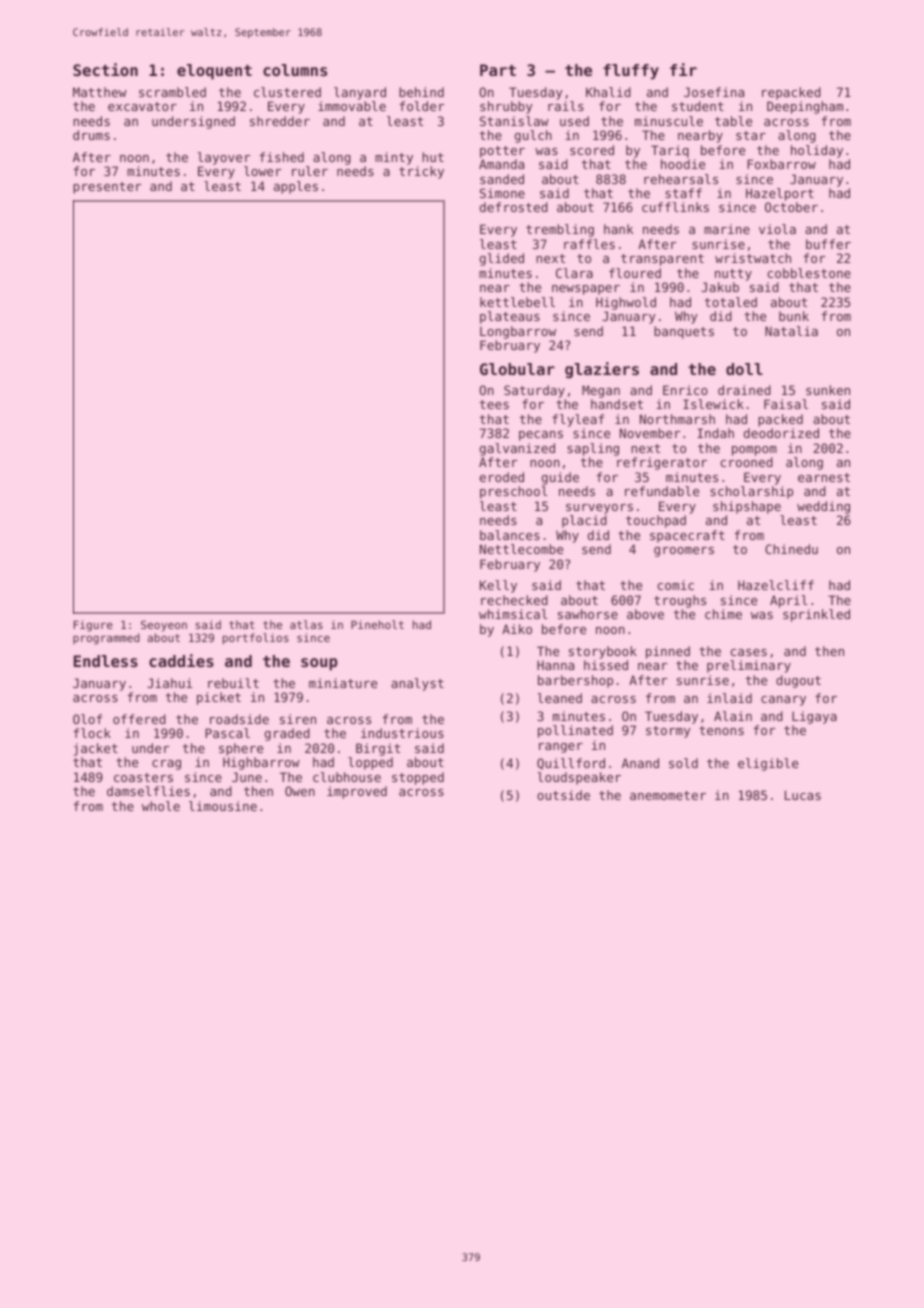 Image resolution: width=924 pixels, height=1308 pixels. What do you see at coordinates (517, 369) in the screenshot?
I see `Globular` at bounding box center [517, 369].
